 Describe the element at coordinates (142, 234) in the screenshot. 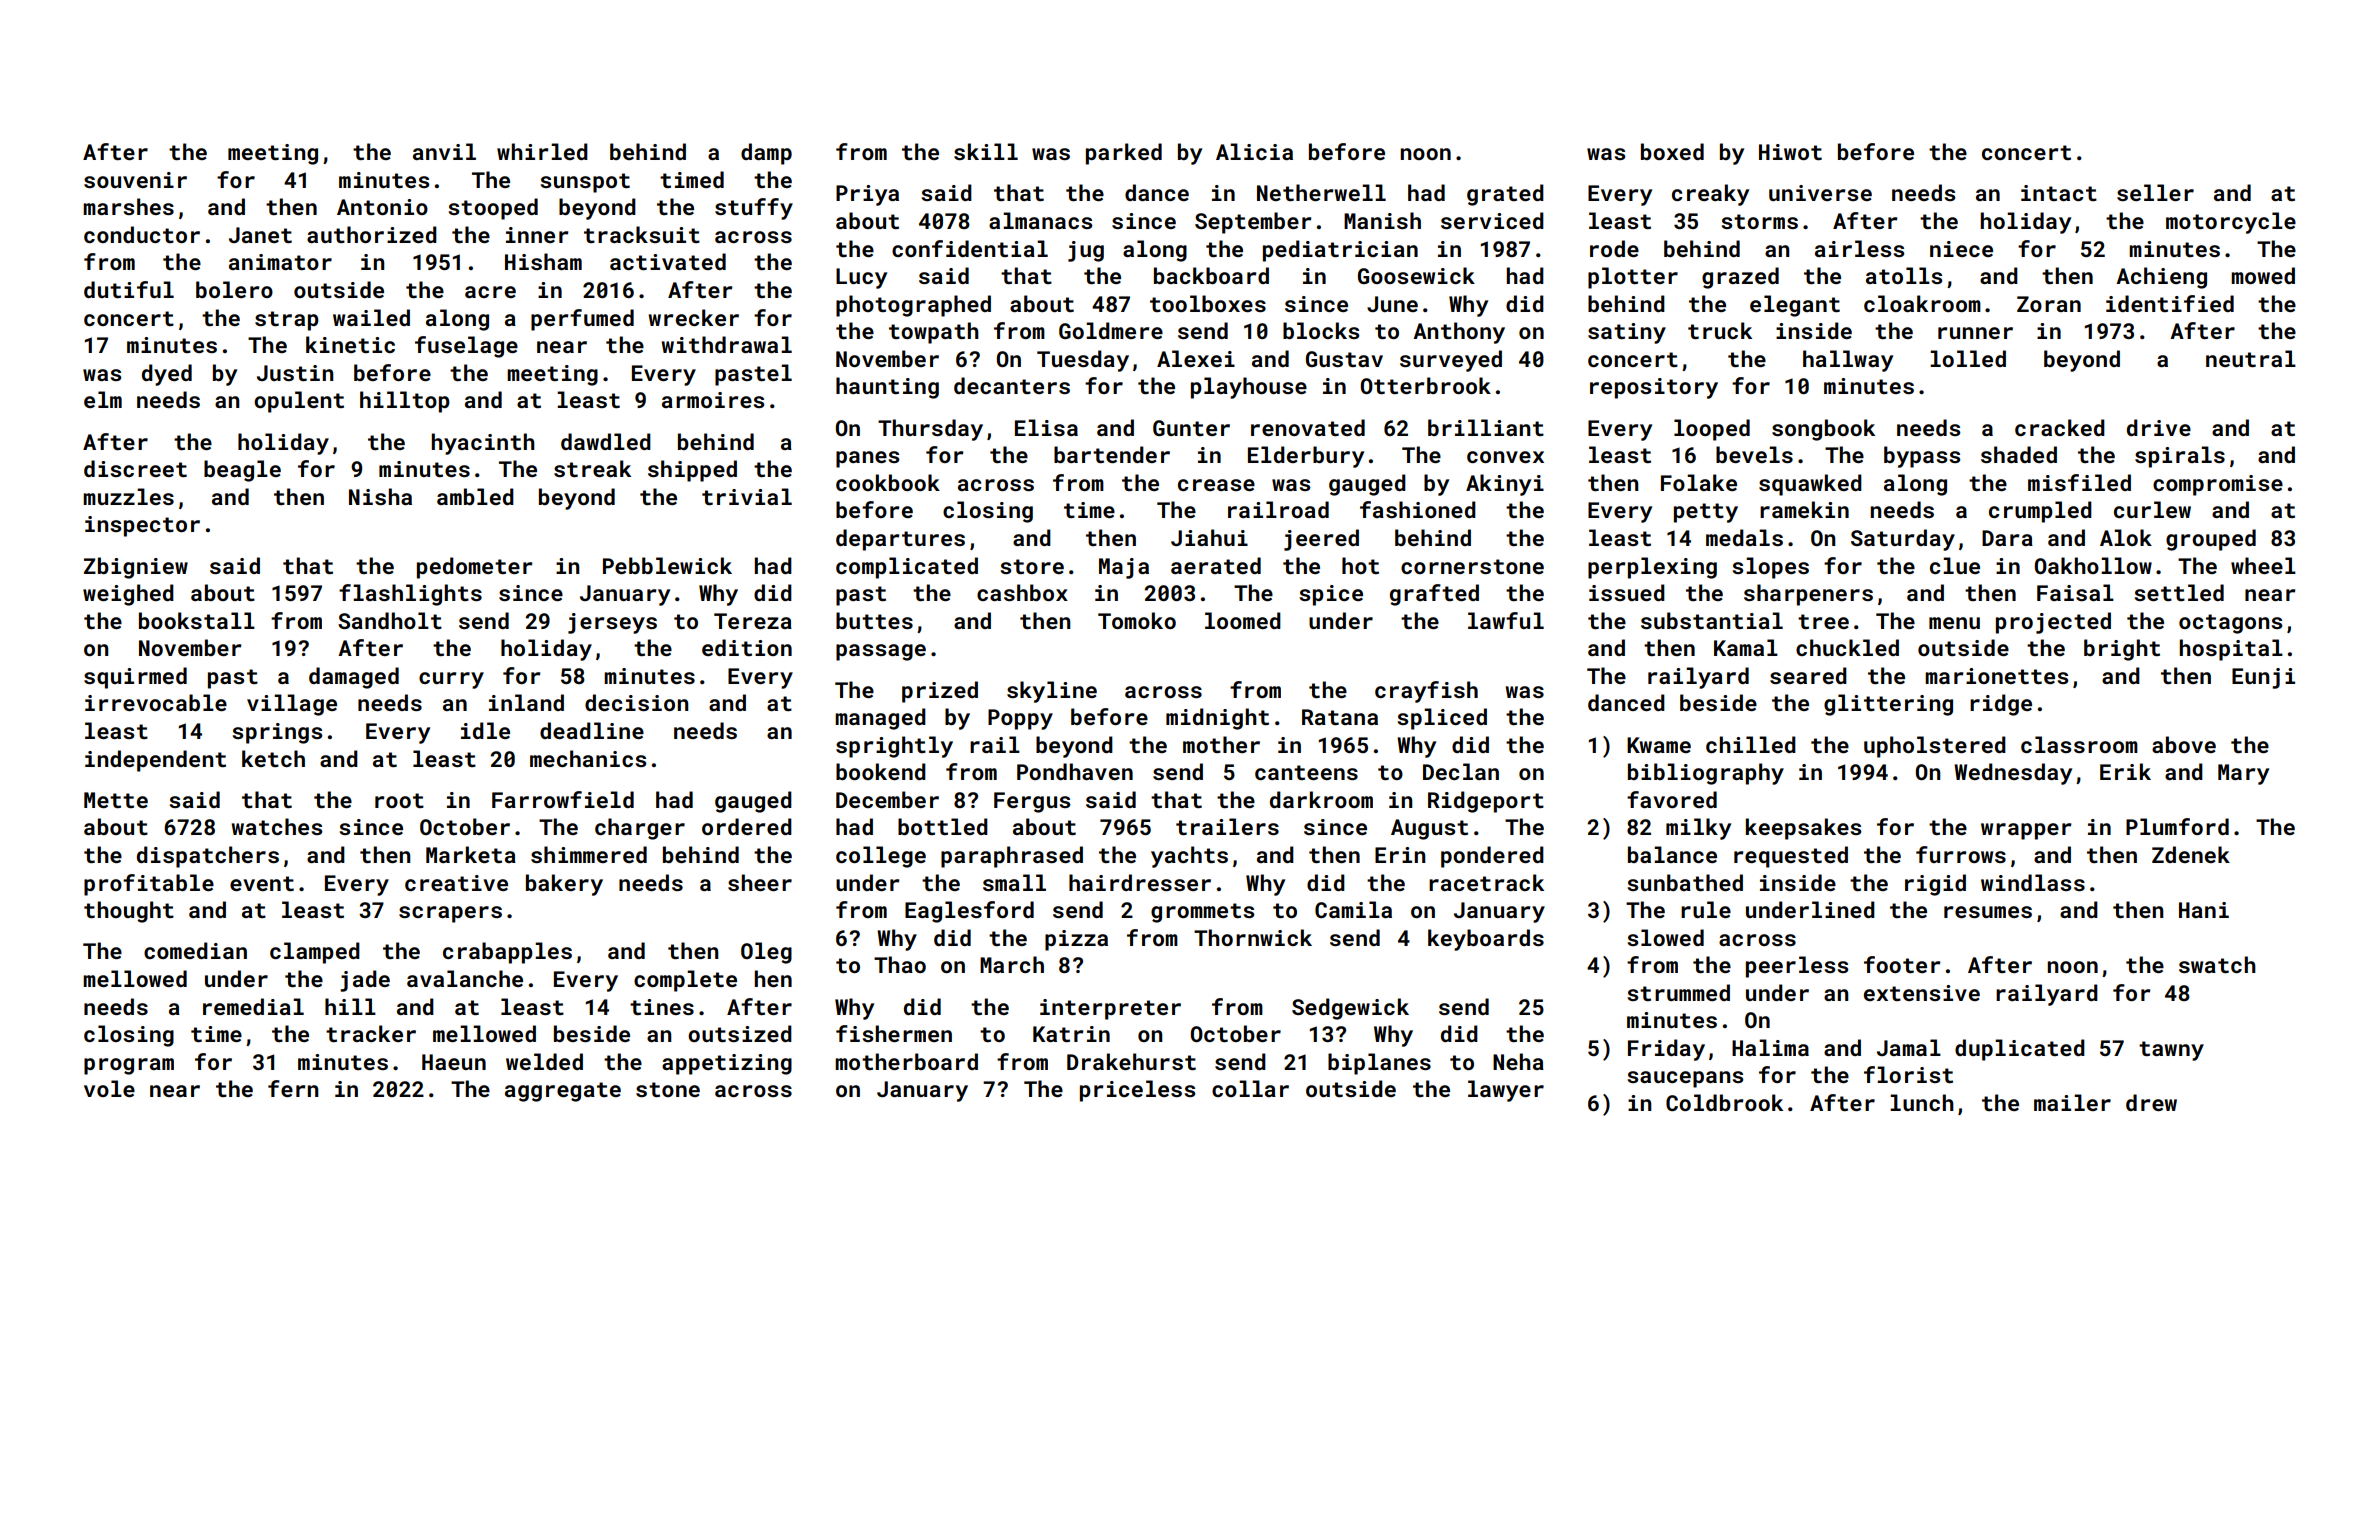

I see `conductor` at that location.
